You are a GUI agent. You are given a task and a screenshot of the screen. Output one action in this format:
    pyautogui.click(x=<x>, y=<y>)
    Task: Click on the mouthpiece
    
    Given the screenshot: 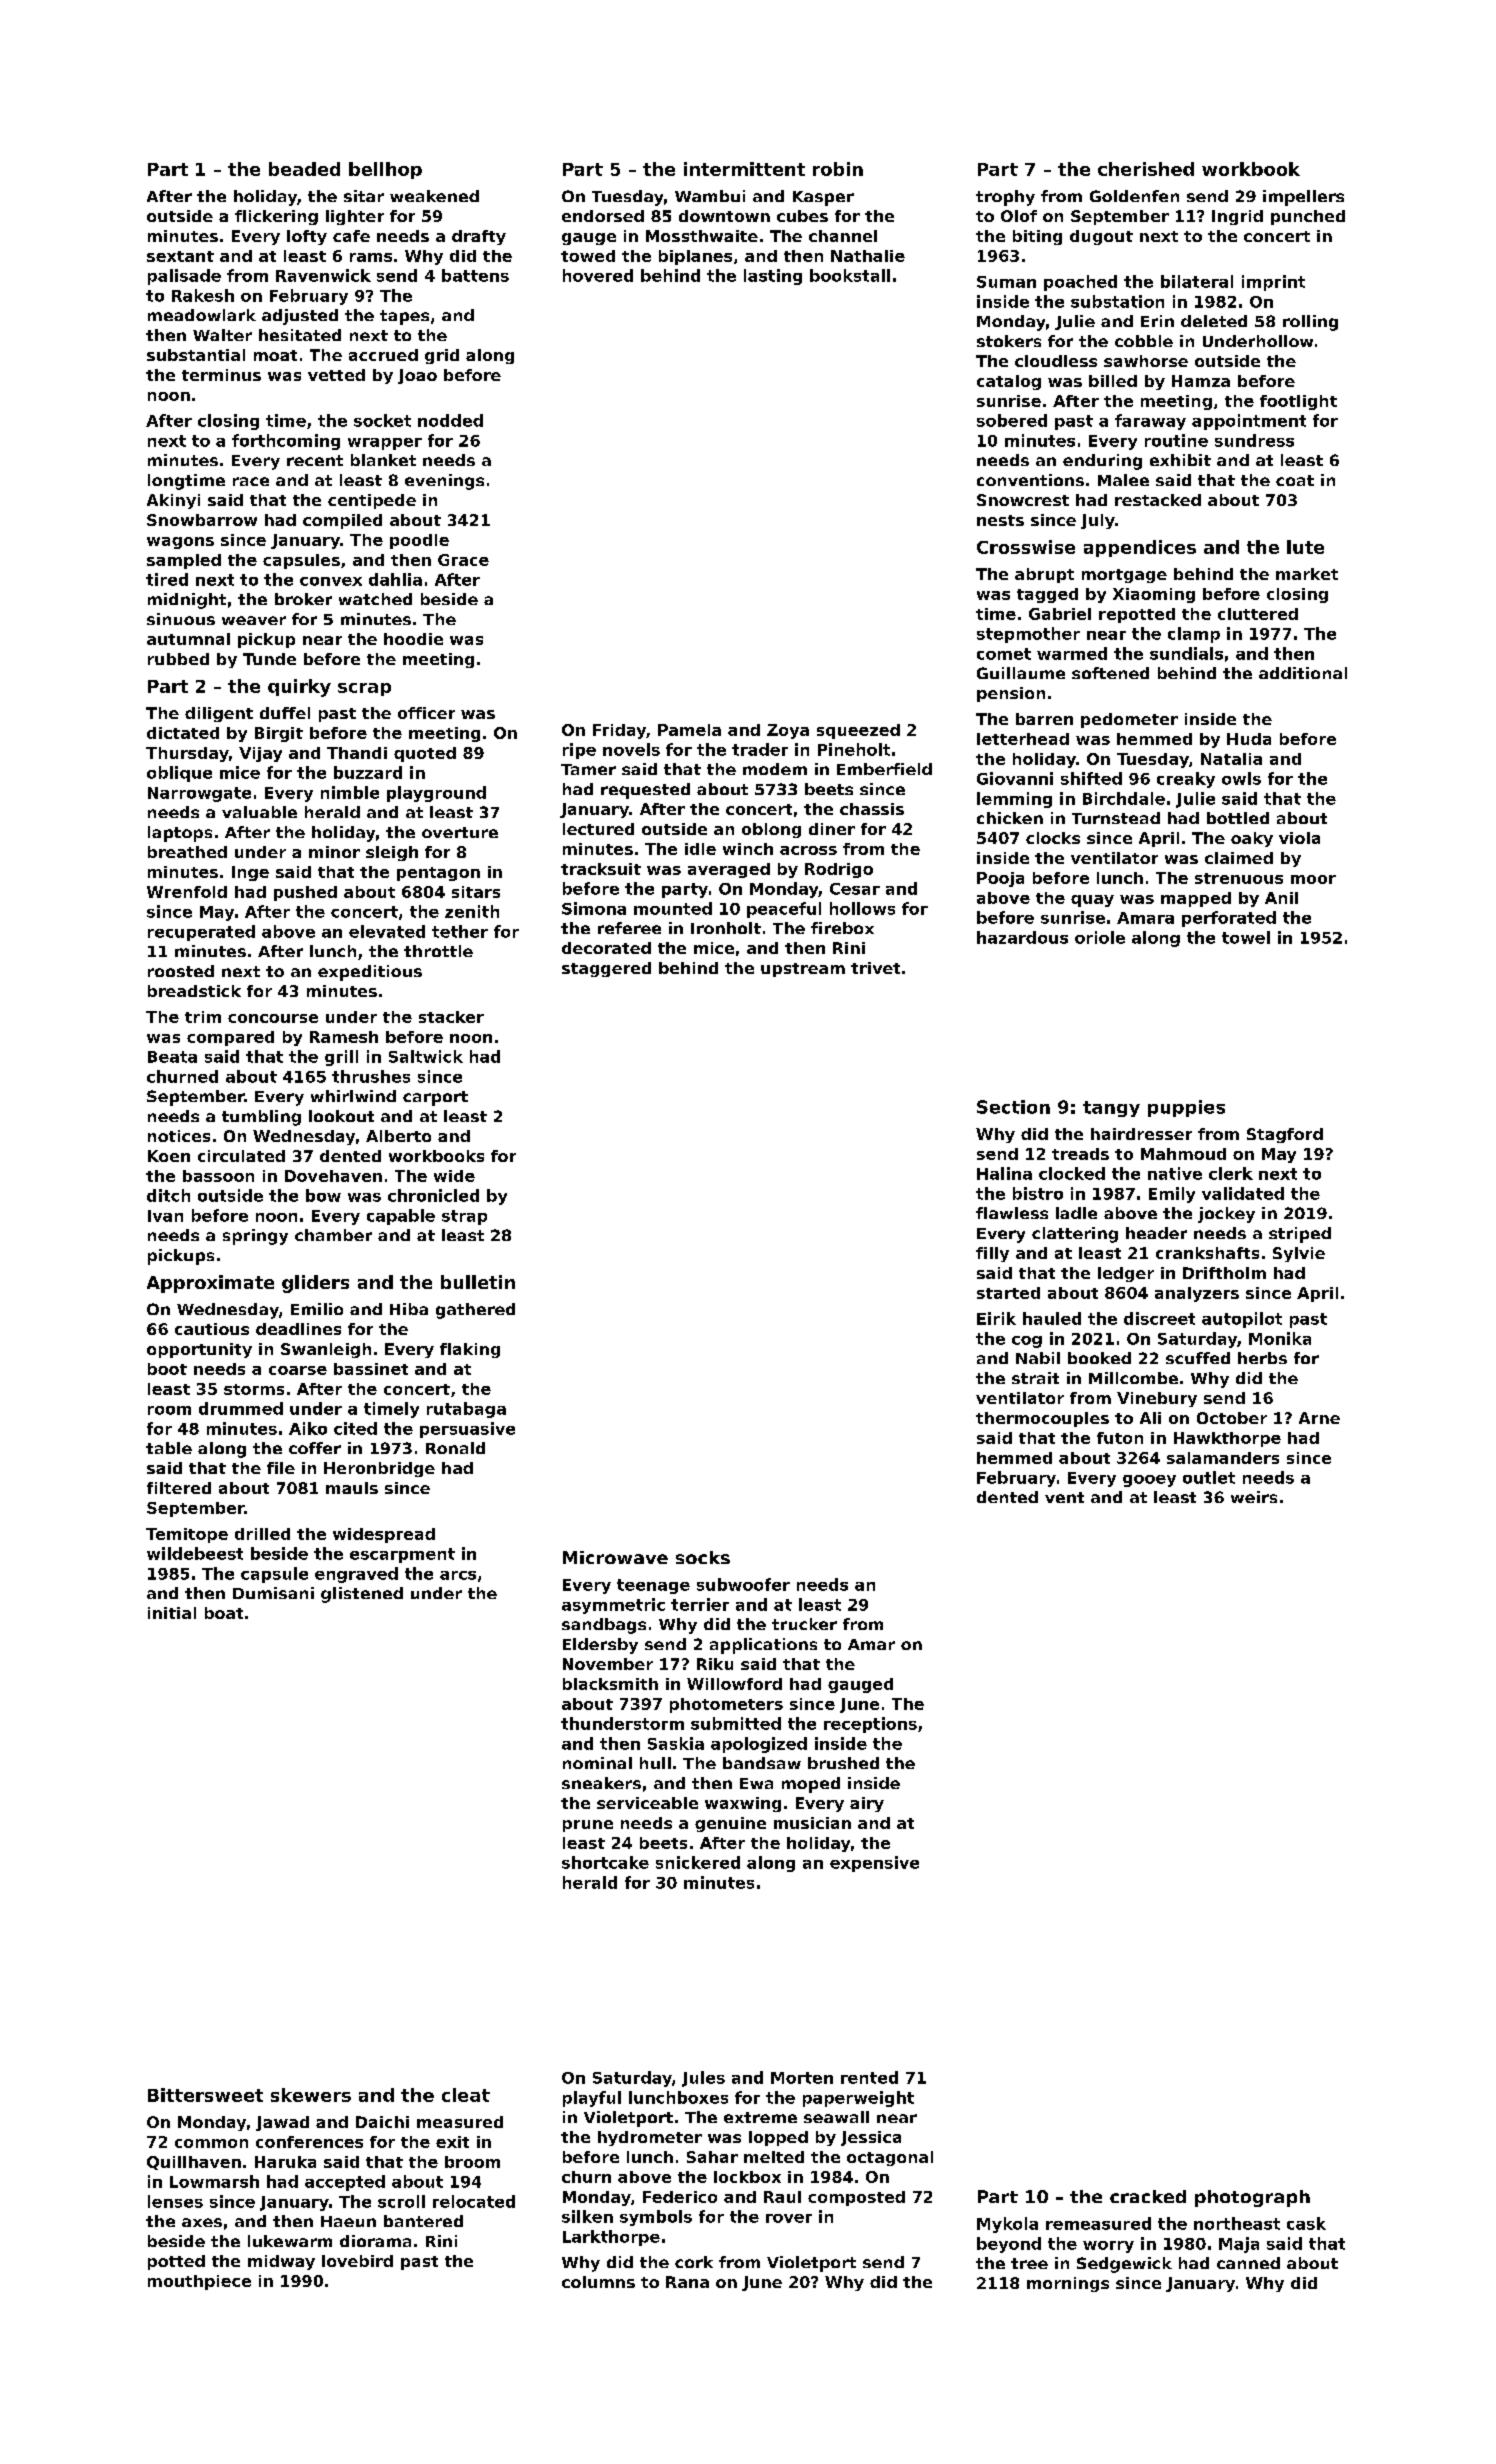 What is the action you would take?
    pyautogui.click(x=199, y=2282)
